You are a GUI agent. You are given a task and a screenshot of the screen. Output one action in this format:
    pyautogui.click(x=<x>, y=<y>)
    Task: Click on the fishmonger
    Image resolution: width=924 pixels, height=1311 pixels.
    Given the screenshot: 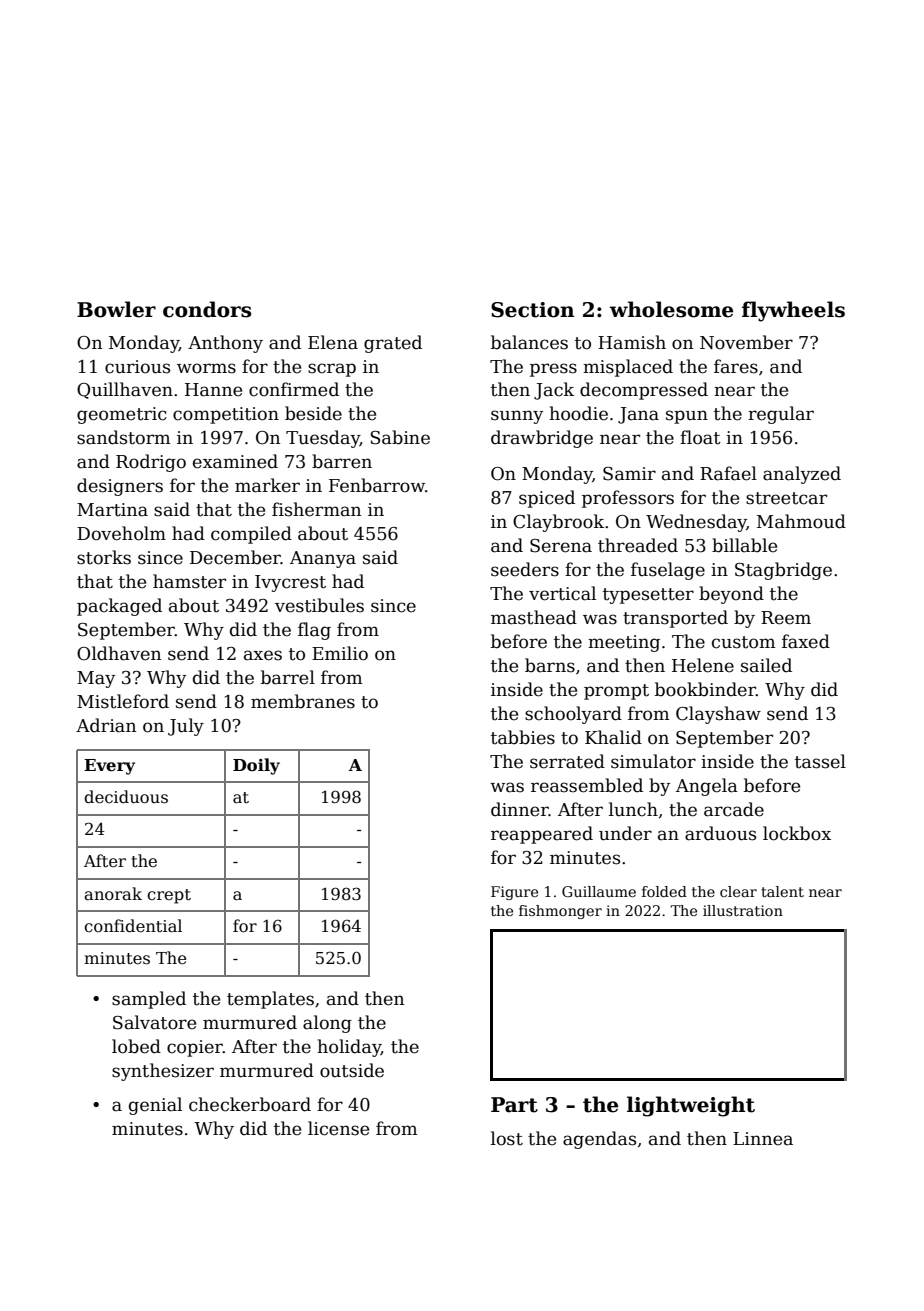 What is the action you would take?
    pyautogui.click(x=560, y=912)
